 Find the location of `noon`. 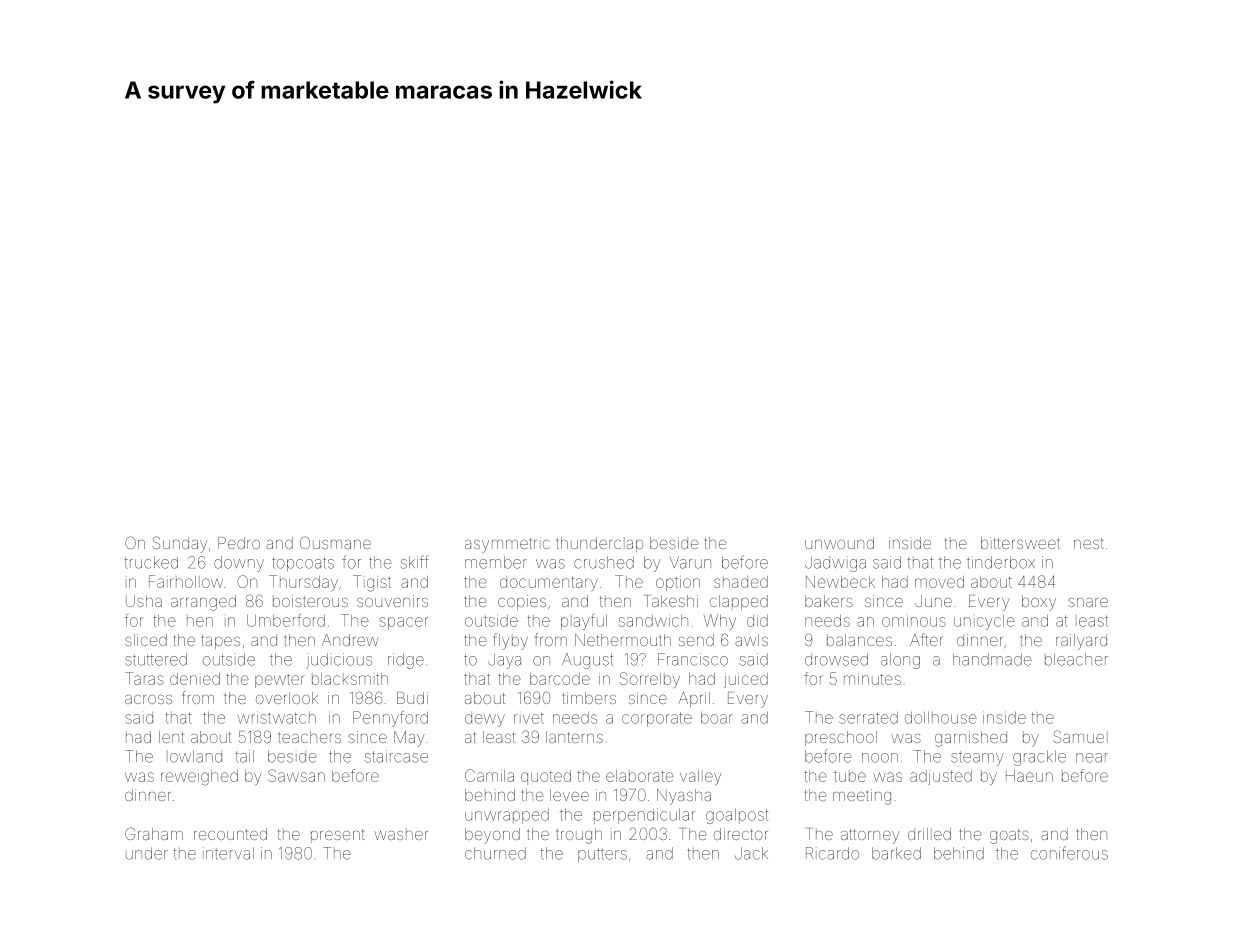

noon is located at coordinates (880, 758).
